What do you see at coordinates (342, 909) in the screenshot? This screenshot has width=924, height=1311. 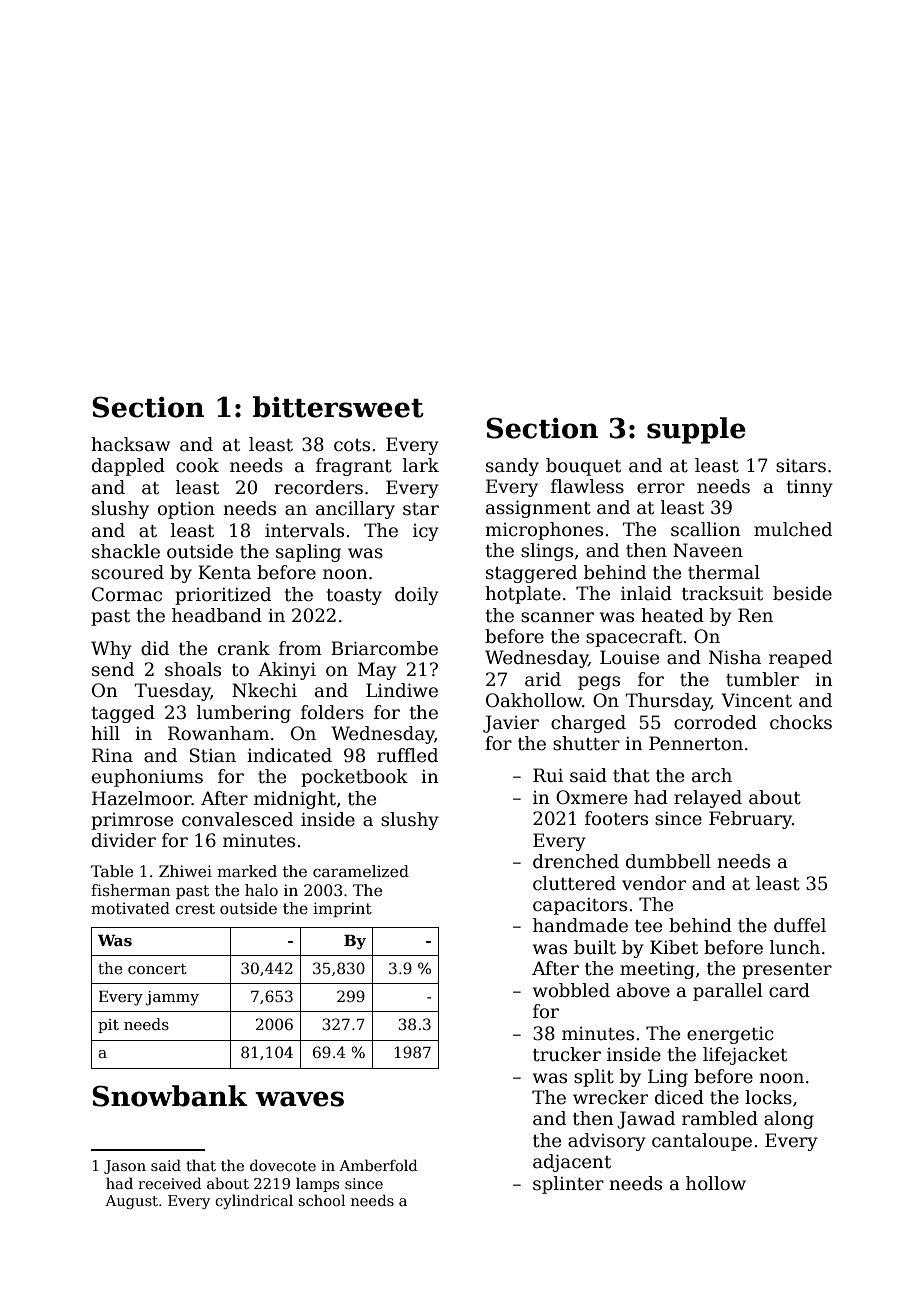 I see `imprint` at bounding box center [342, 909].
